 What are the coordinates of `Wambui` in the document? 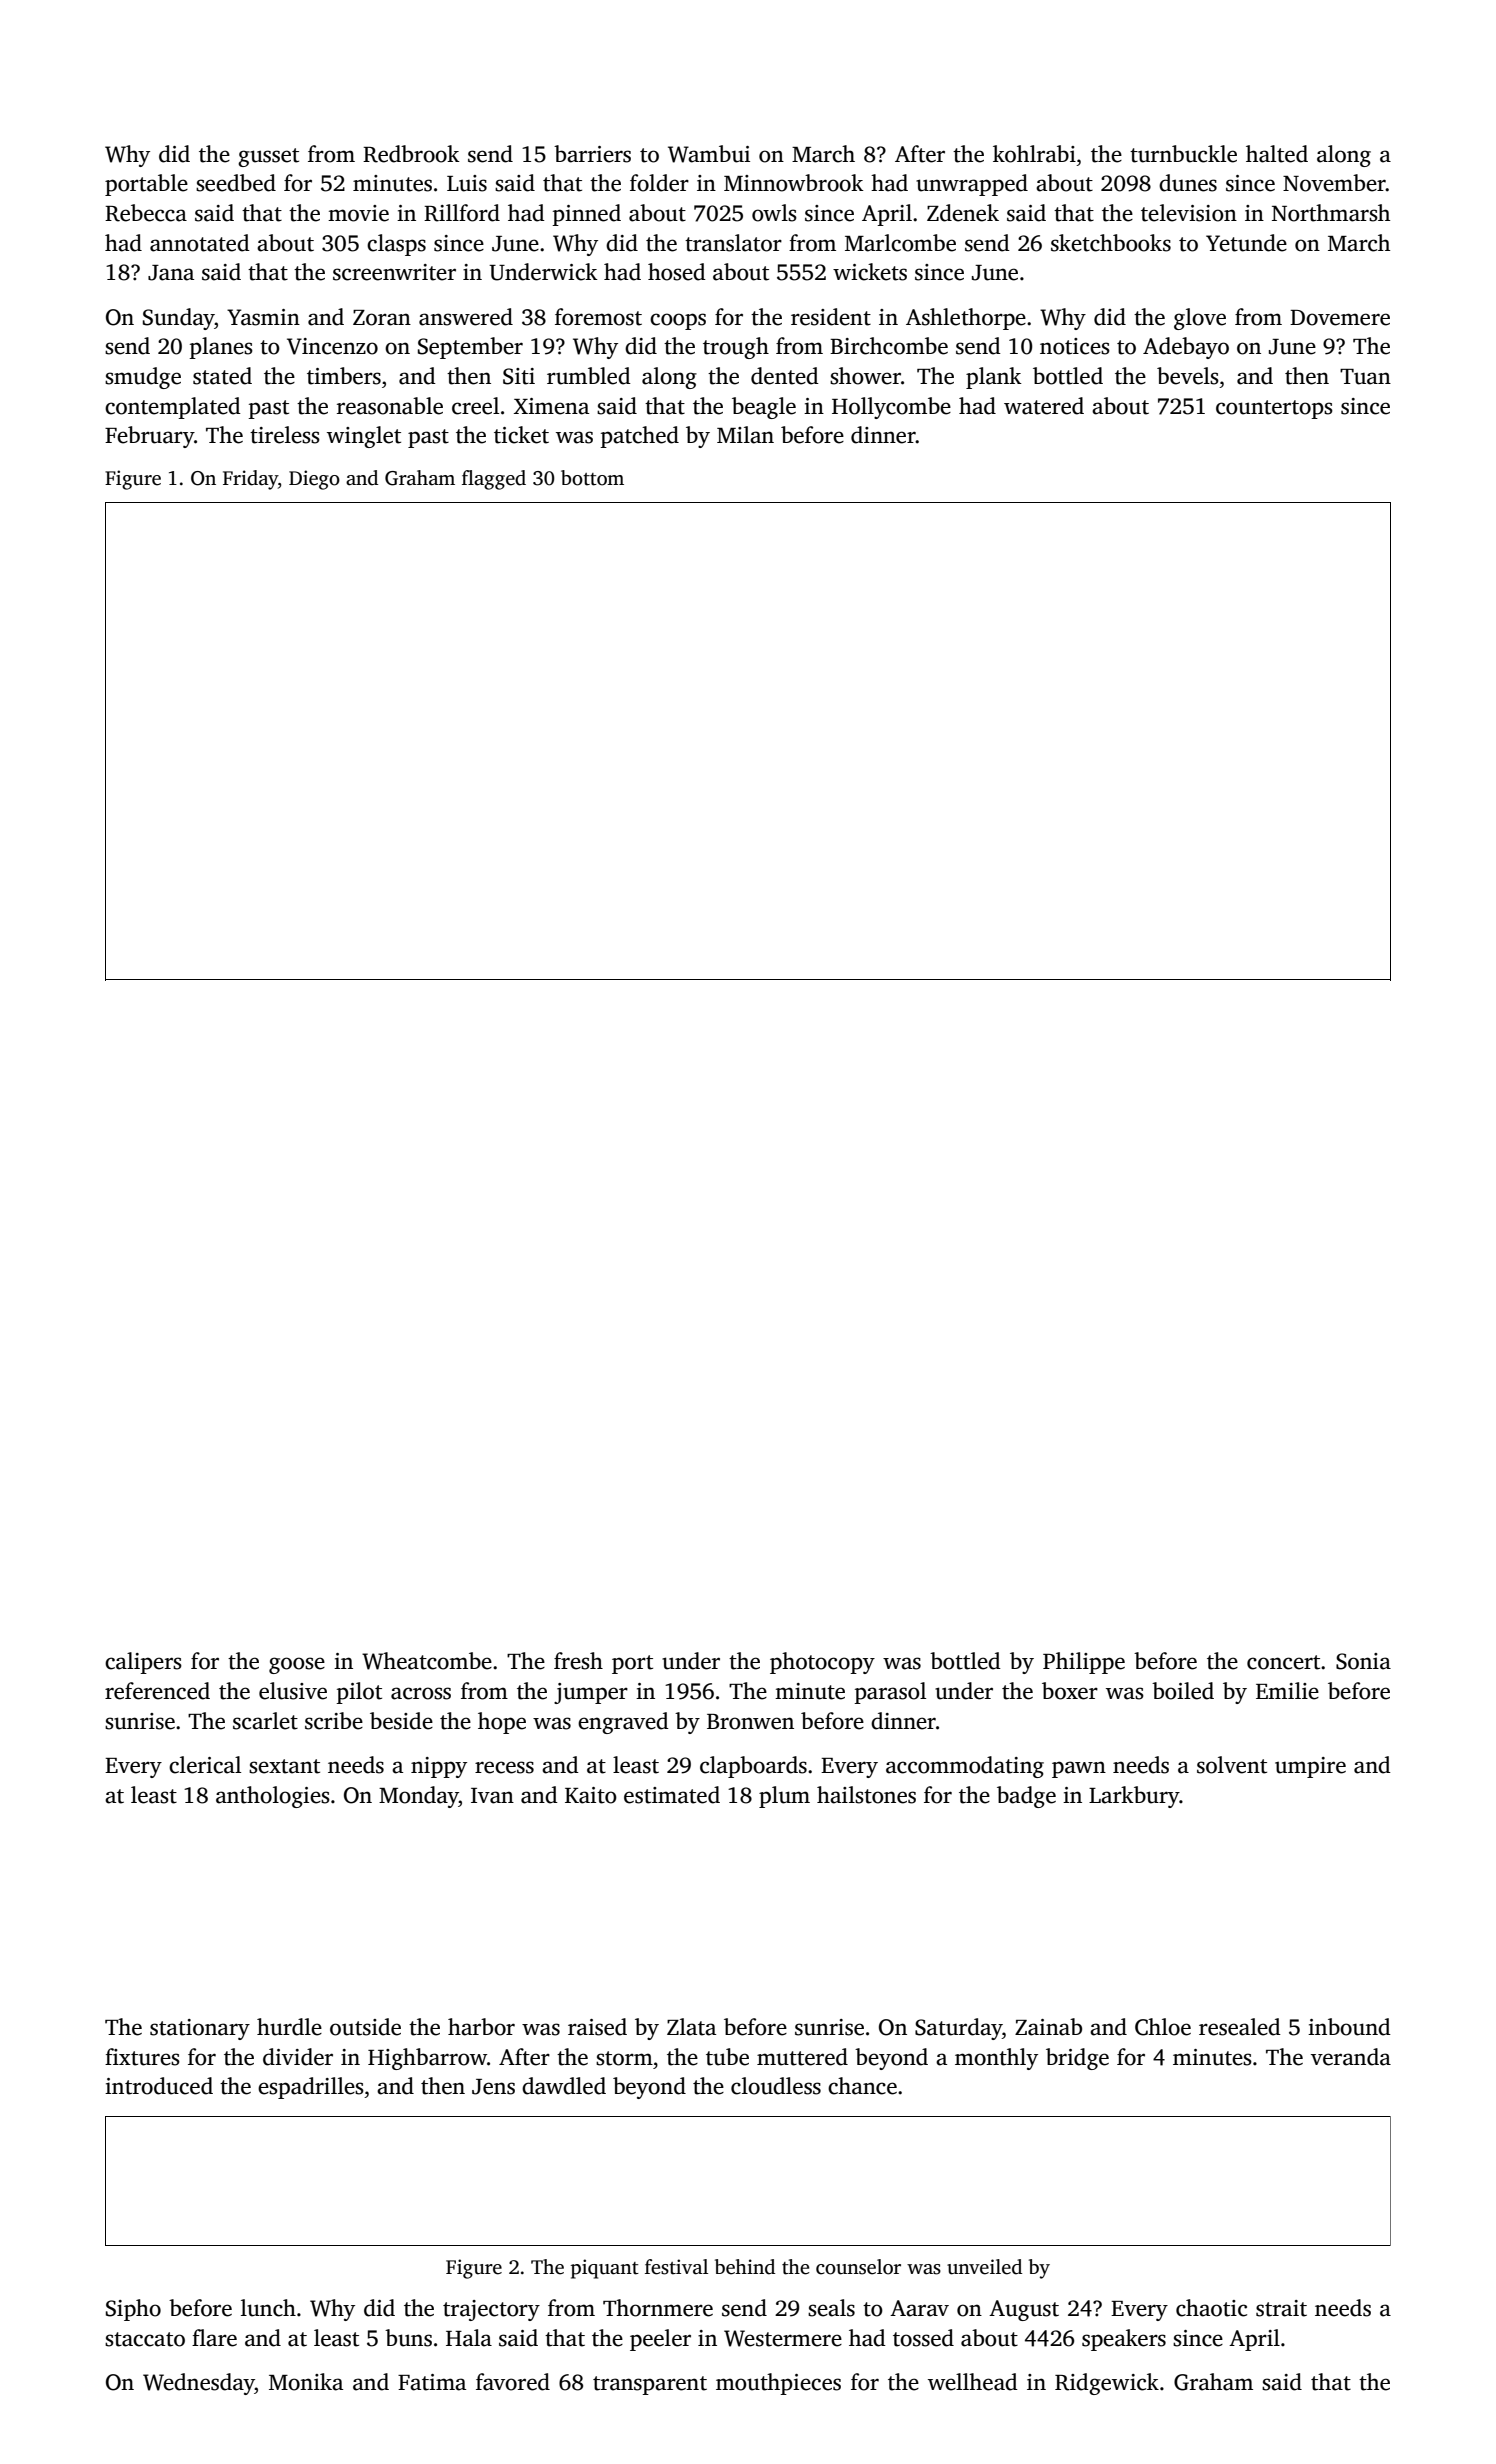 It's located at (709, 154).
